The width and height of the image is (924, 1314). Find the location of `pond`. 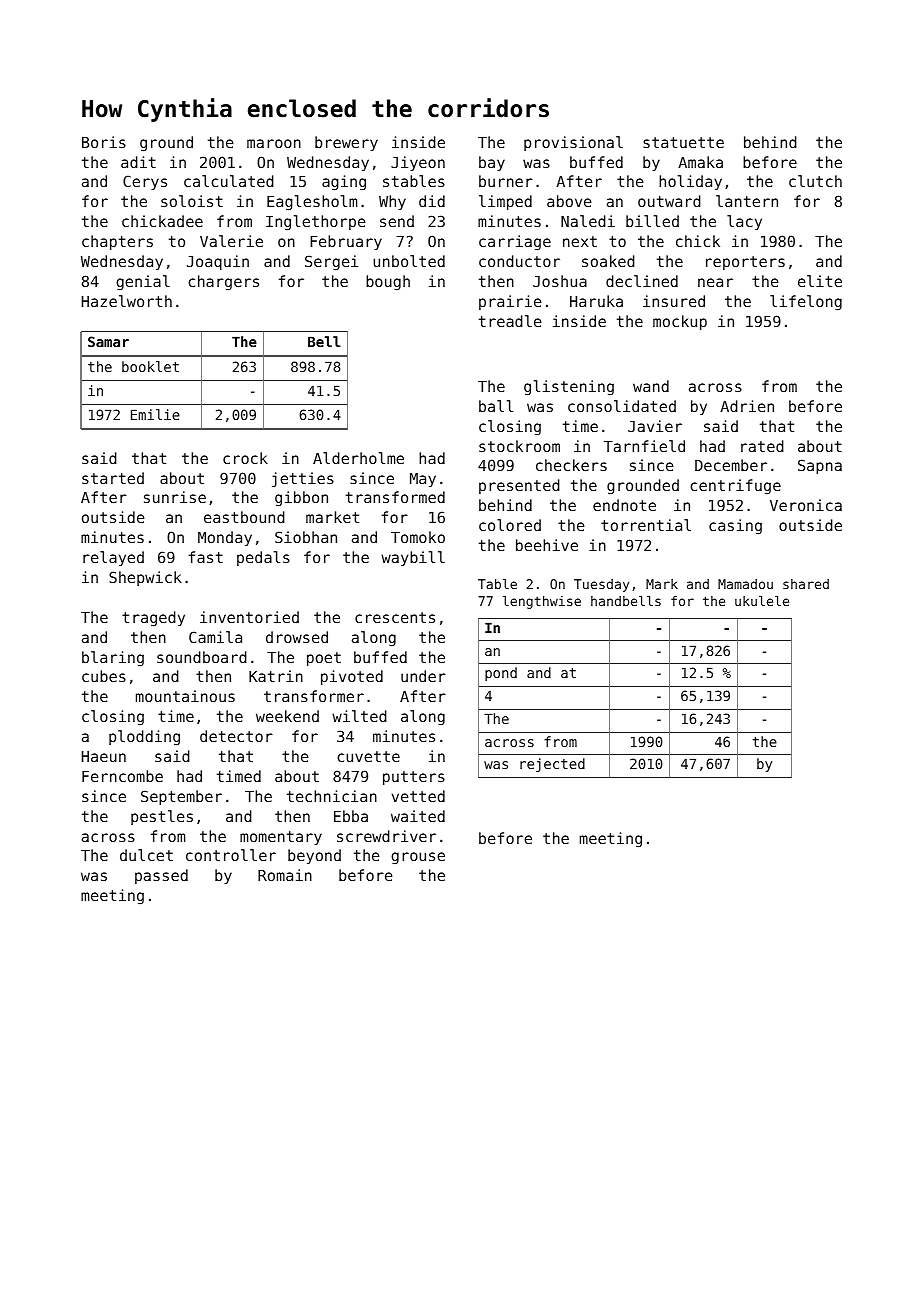

pond is located at coordinates (501, 674).
